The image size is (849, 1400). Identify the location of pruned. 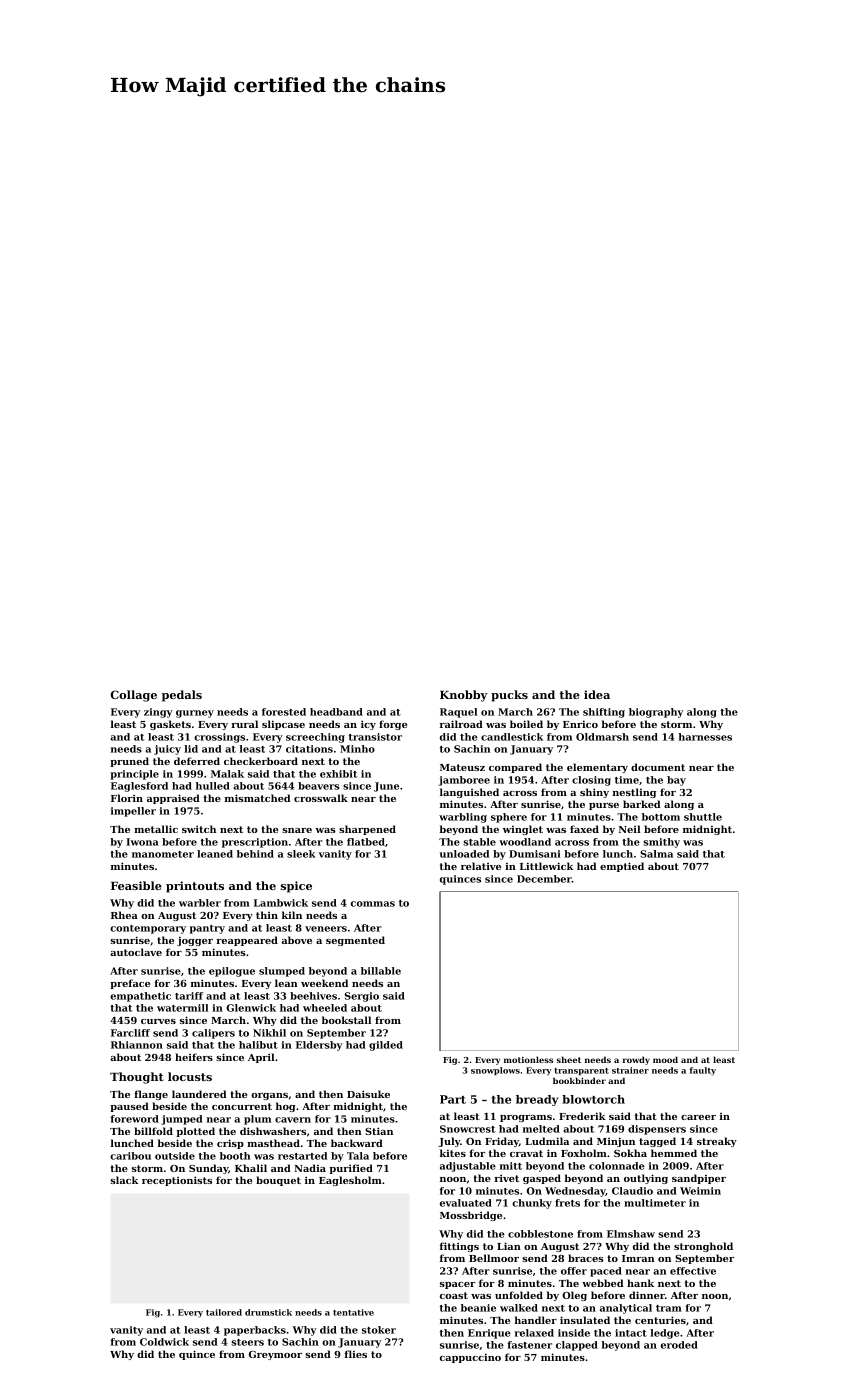
(129, 762).
